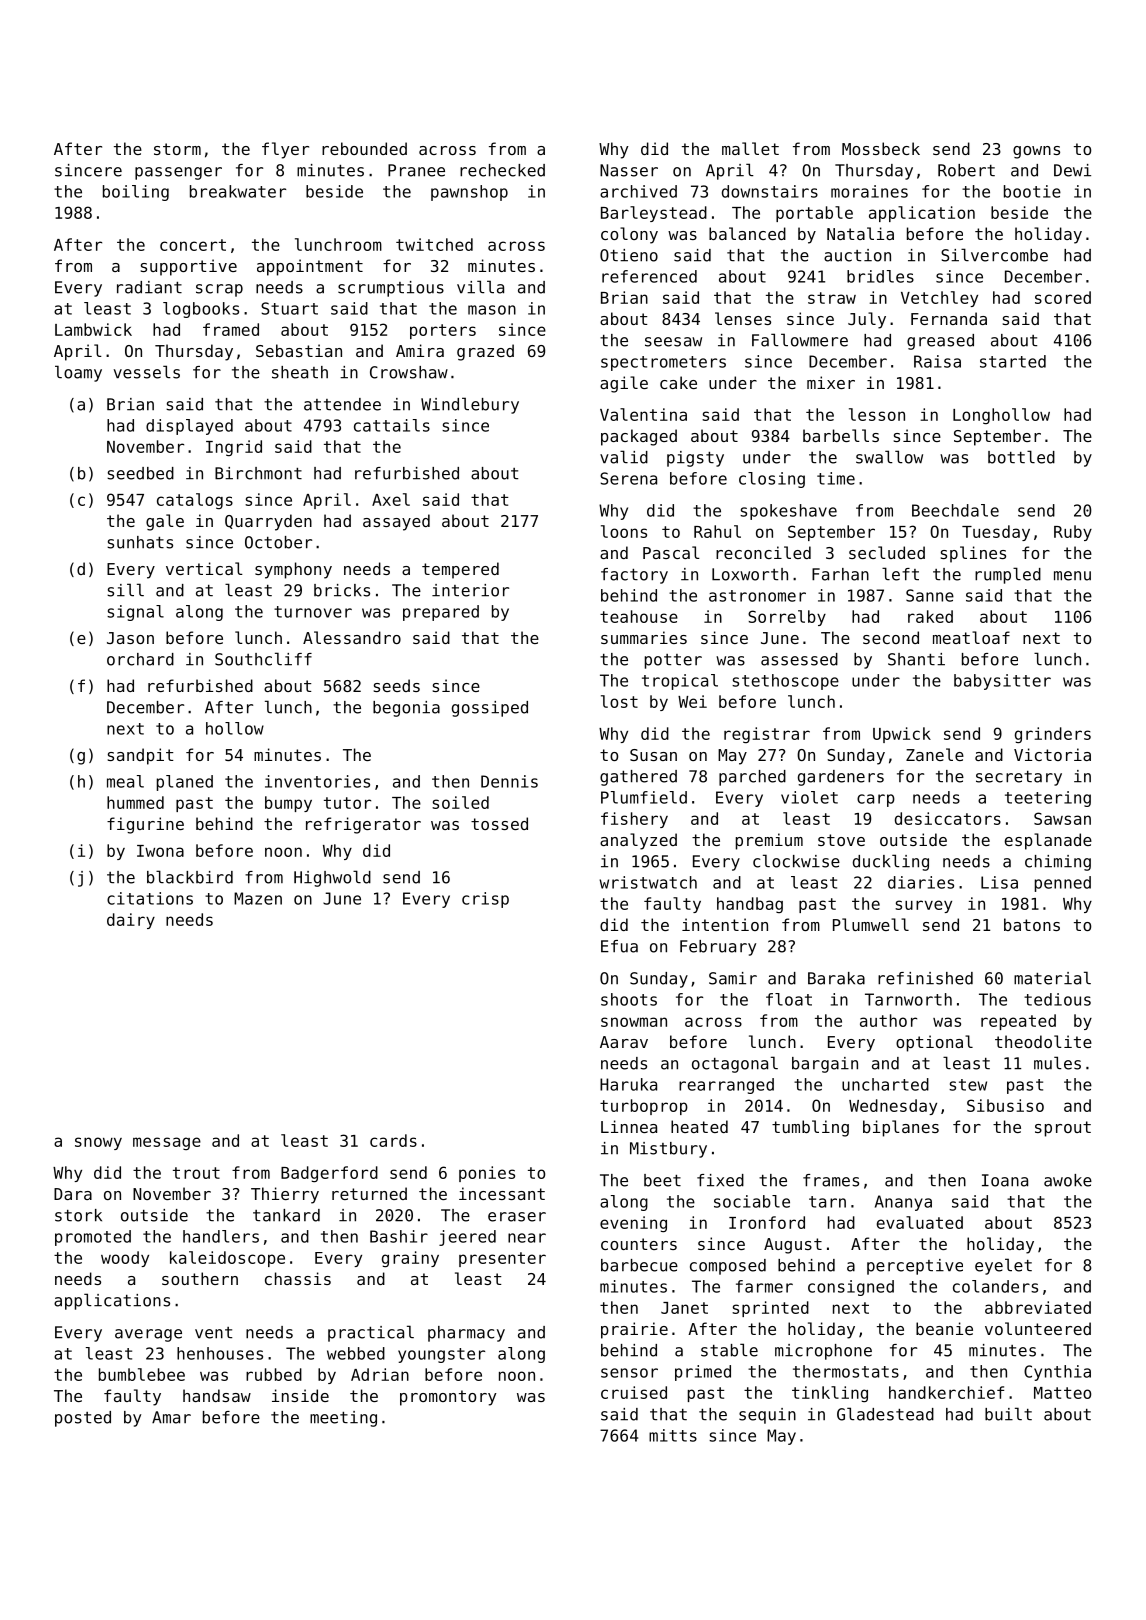 This screenshot has height=1620, width=1146. What do you see at coordinates (490, 709) in the screenshot?
I see `gossiped` at bounding box center [490, 709].
